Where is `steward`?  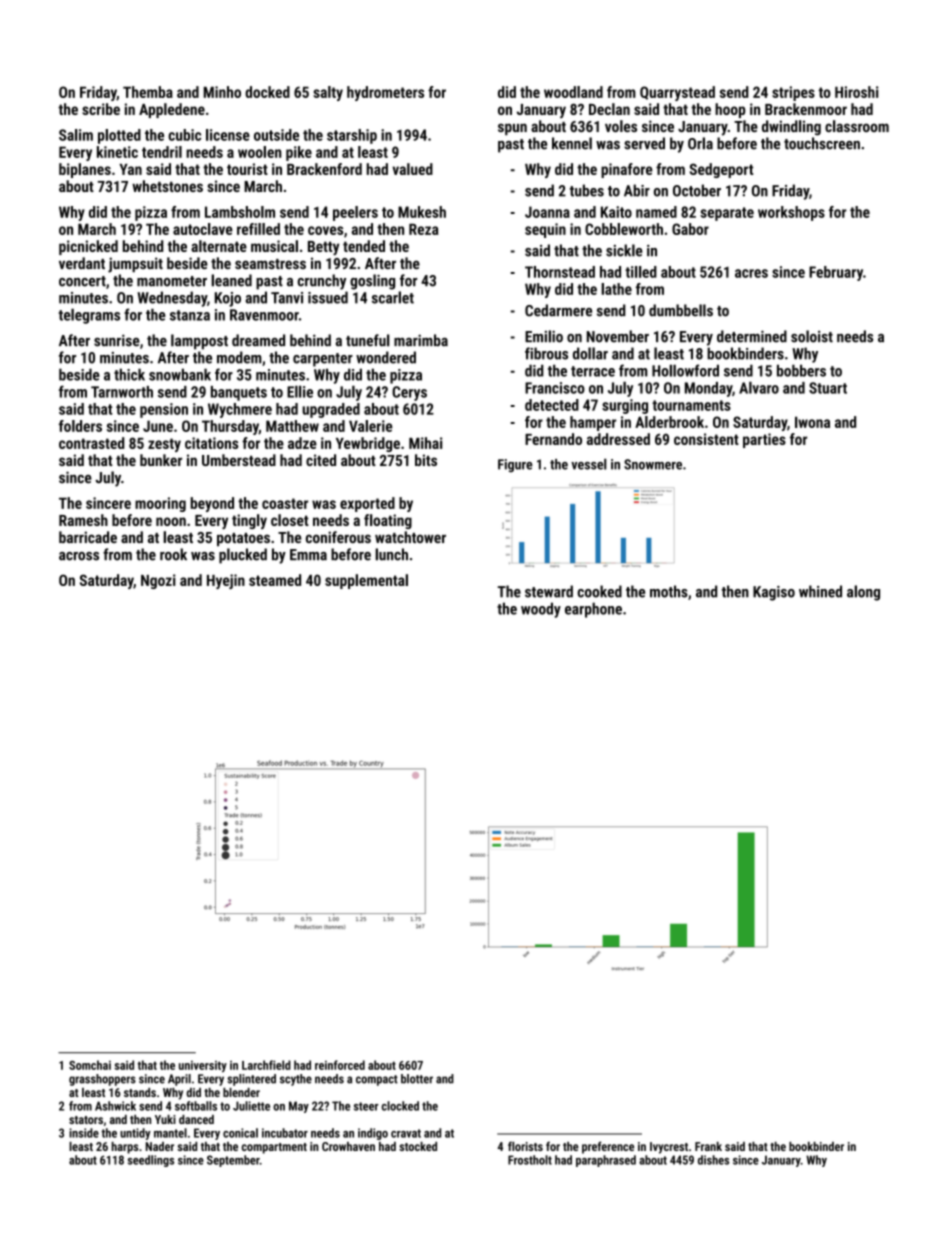 steward is located at coordinates (549, 591).
